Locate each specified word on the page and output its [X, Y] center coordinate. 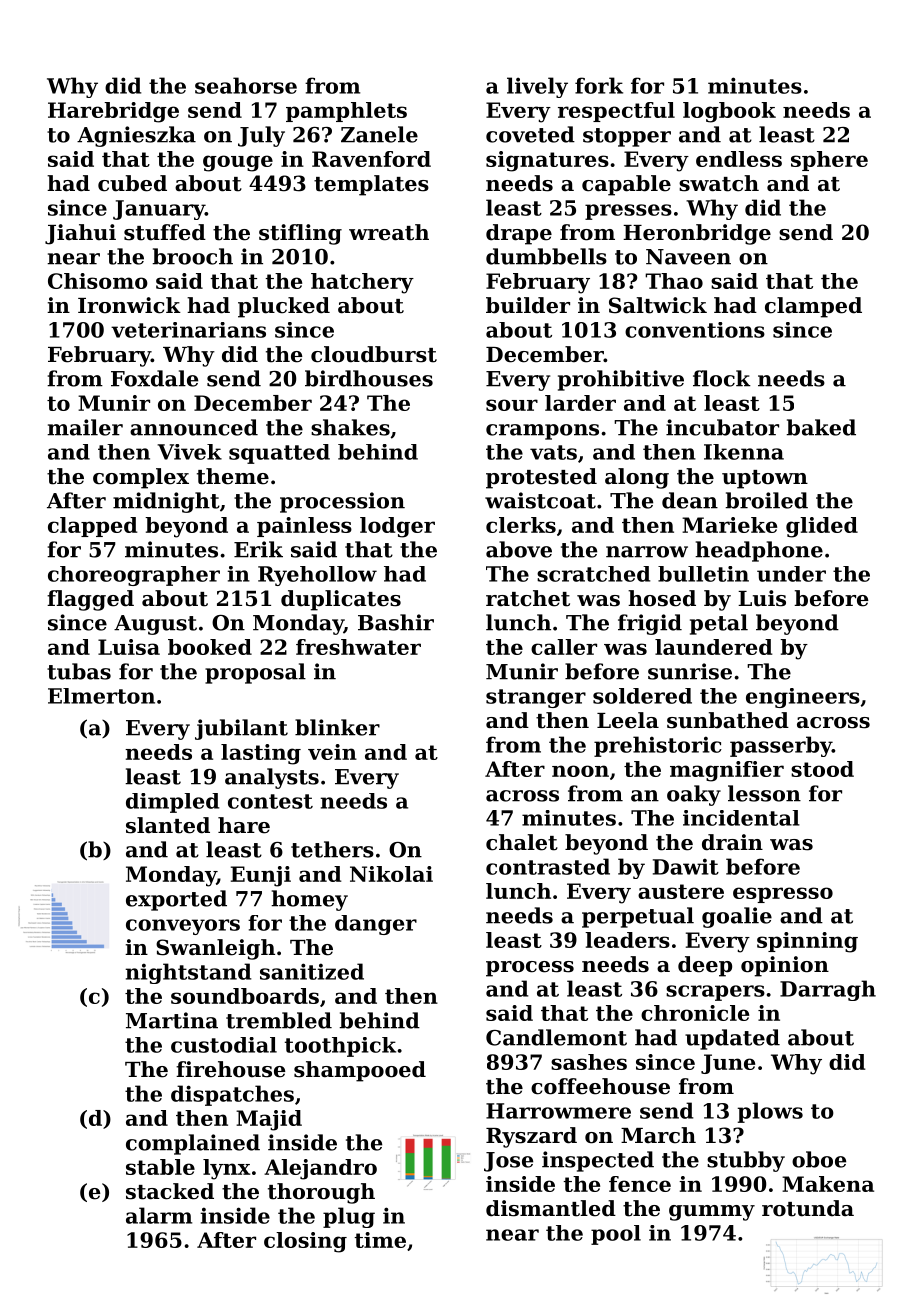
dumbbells [546, 256]
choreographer [134, 576]
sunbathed [728, 720]
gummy [712, 1213]
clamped [813, 307]
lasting [261, 754]
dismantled [551, 1208]
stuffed [165, 232]
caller [564, 647]
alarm [159, 1215]
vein [332, 752]
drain [732, 842]
